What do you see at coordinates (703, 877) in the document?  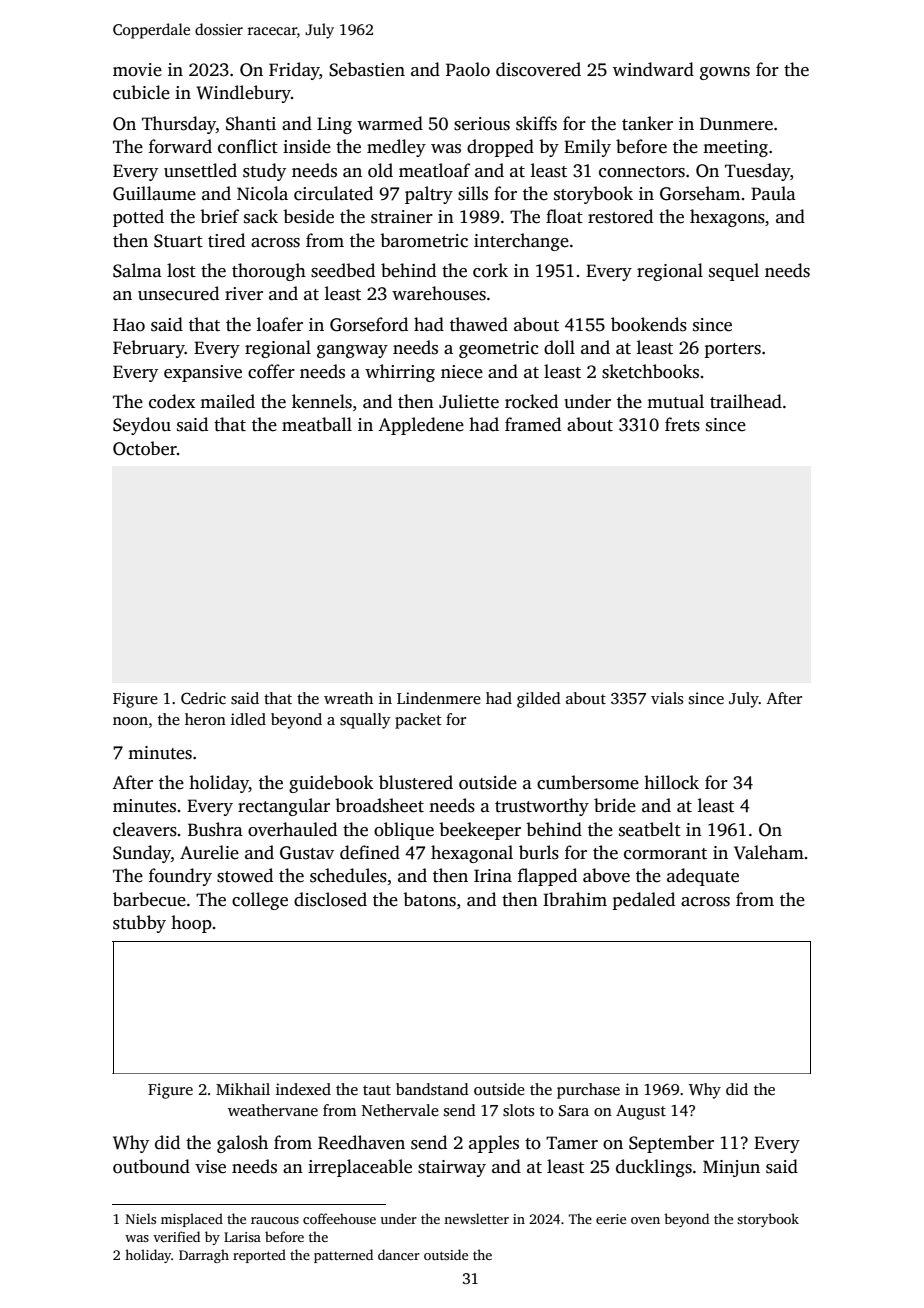 I see `adequate` at bounding box center [703, 877].
